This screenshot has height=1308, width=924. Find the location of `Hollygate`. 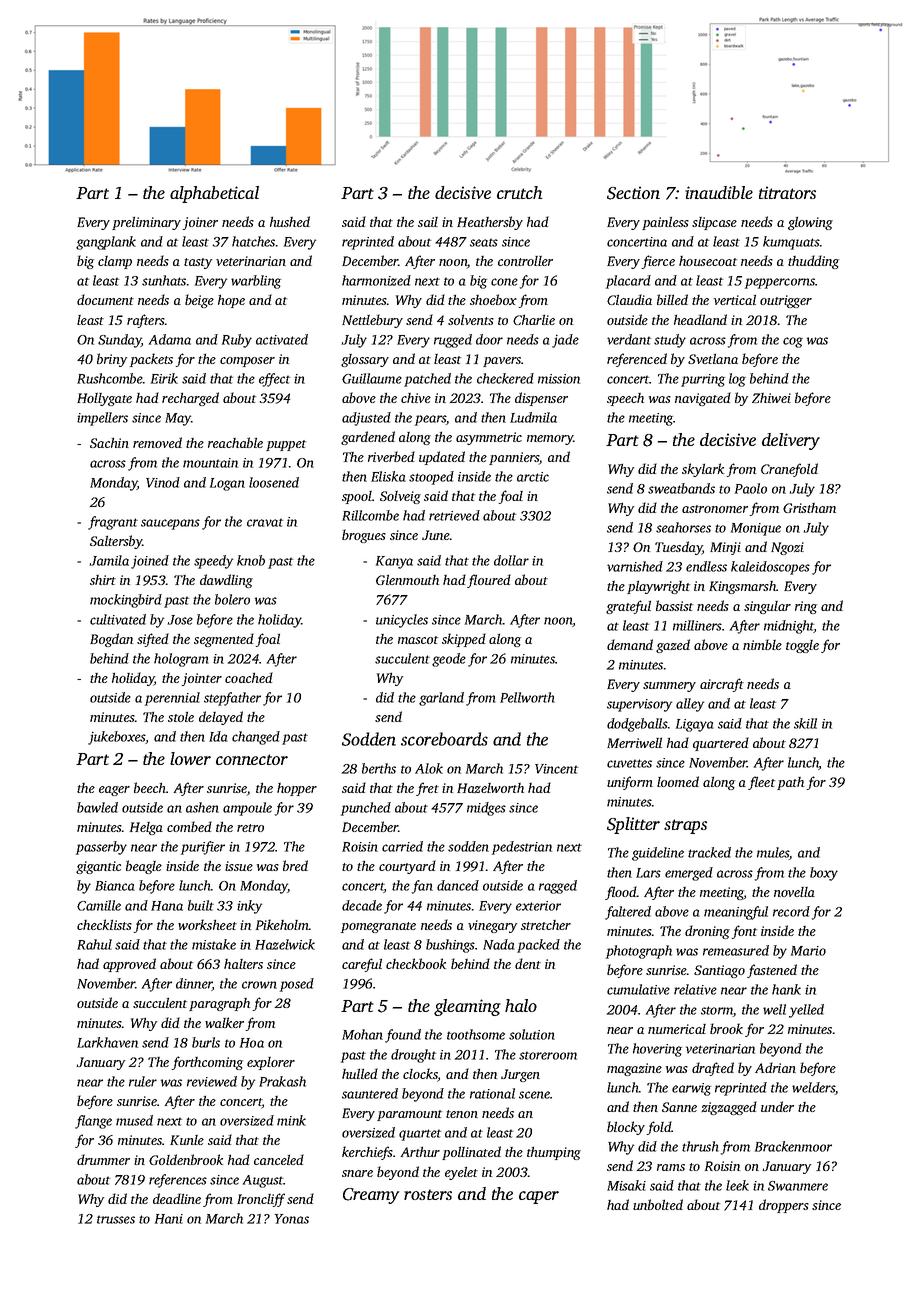

Hollygate is located at coordinates (104, 399).
